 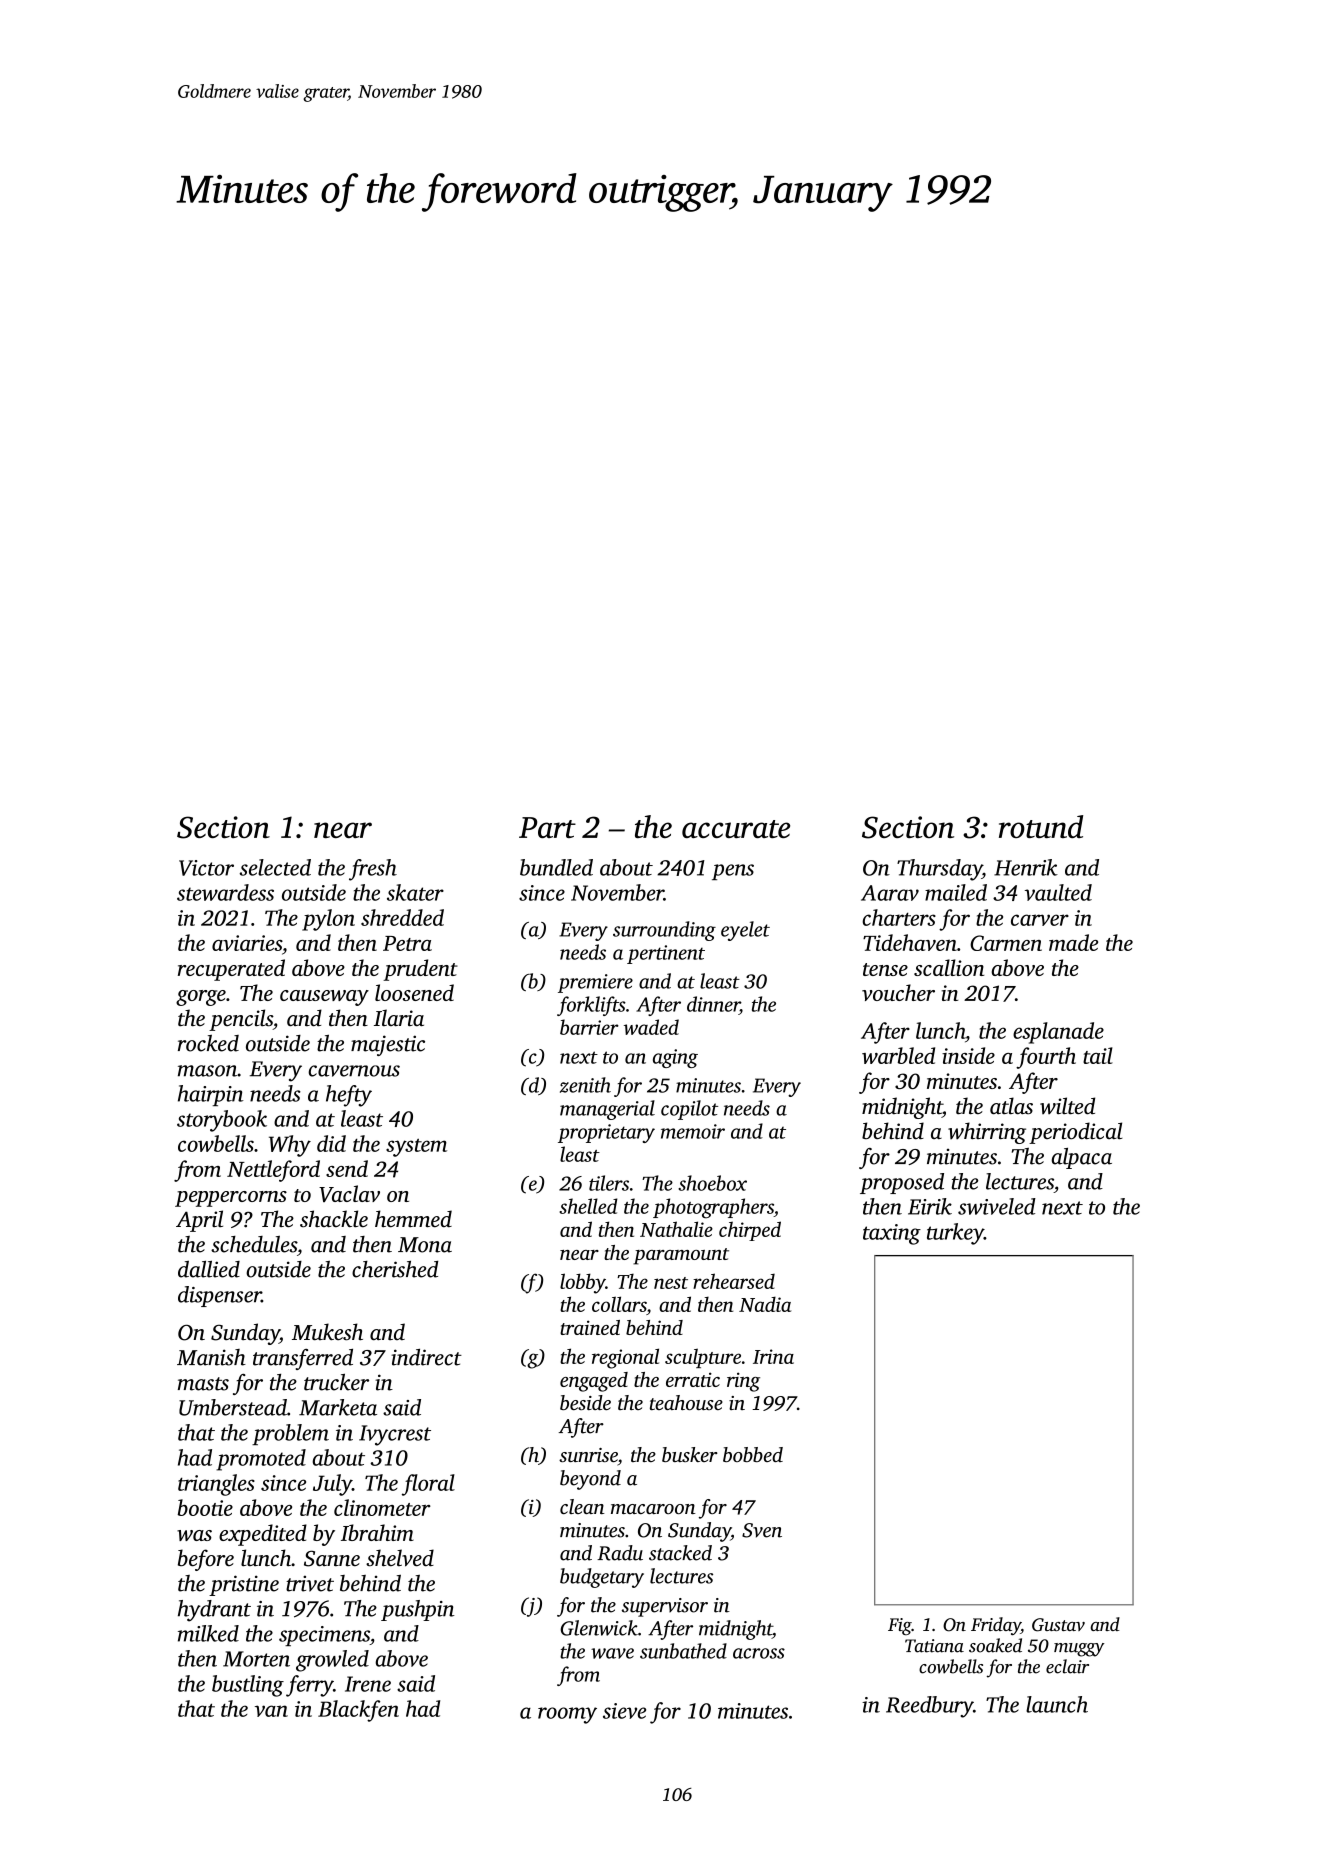 What do you see at coordinates (713, 1004) in the document?
I see `dinner` at bounding box center [713, 1004].
